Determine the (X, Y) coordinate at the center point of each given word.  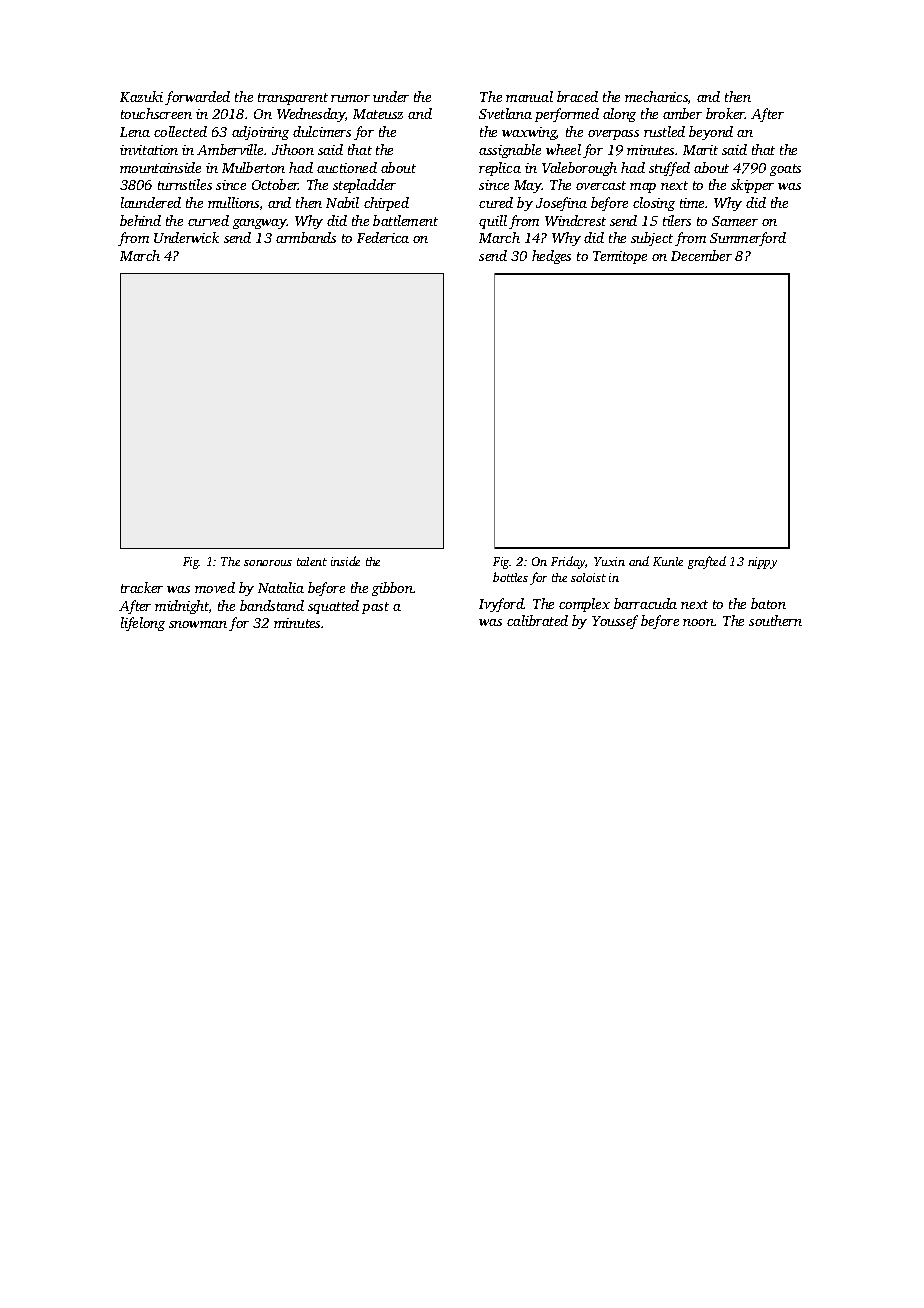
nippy (762, 563)
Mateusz (378, 114)
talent (312, 561)
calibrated (537, 620)
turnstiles (185, 184)
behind (140, 220)
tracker (142, 587)
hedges (551, 257)
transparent (293, 99)
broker (725, 113)
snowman (198, 624)
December (701, 255)
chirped (386, 204)
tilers (677, 220)
